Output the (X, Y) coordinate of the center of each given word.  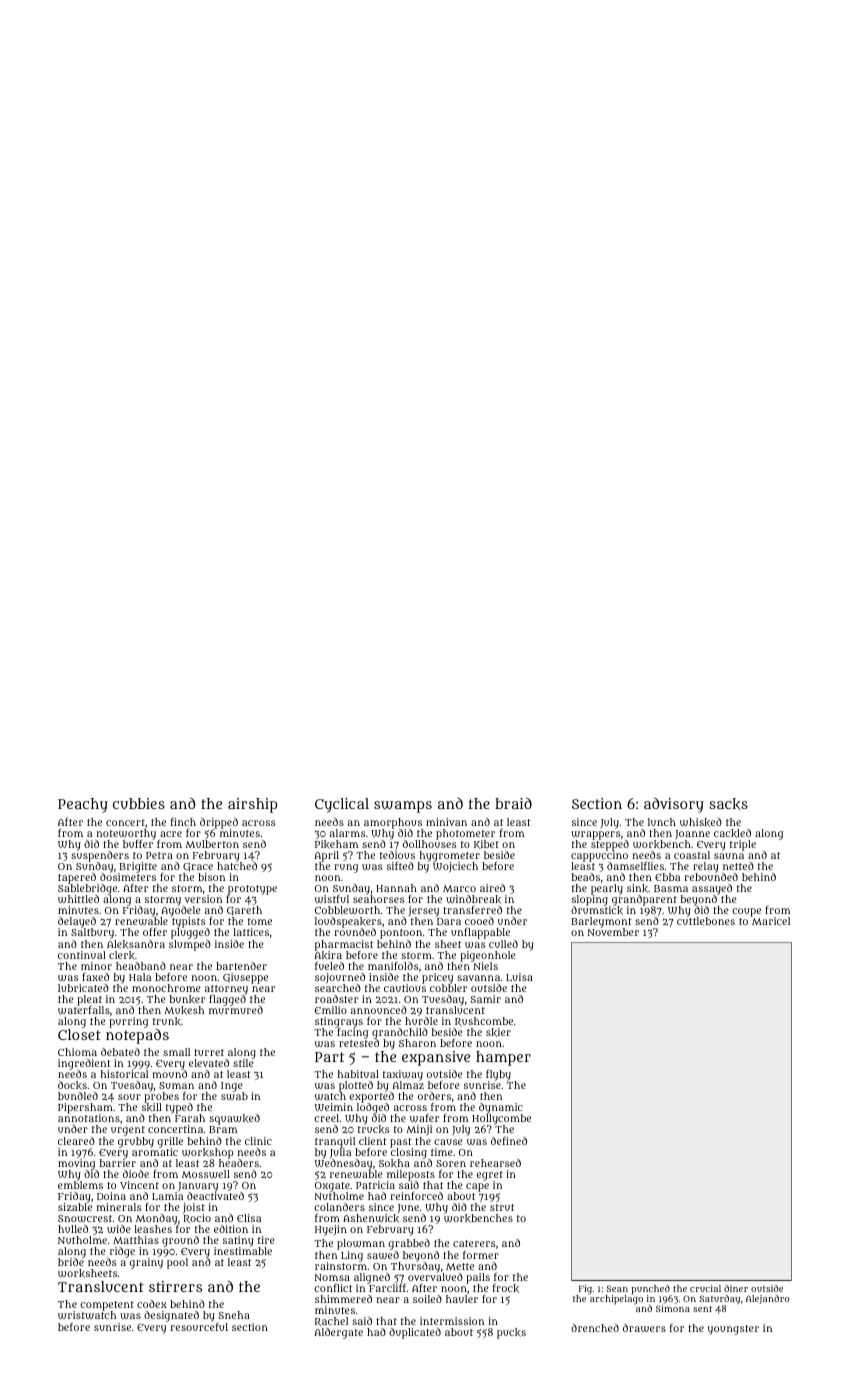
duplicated (415, 1333)
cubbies (139, 803)
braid (513, 803)
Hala (140, 977)
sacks (728, 804)
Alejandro (768, 1299)
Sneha (234, 1315)
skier (498, 1032)
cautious (405, 988)
